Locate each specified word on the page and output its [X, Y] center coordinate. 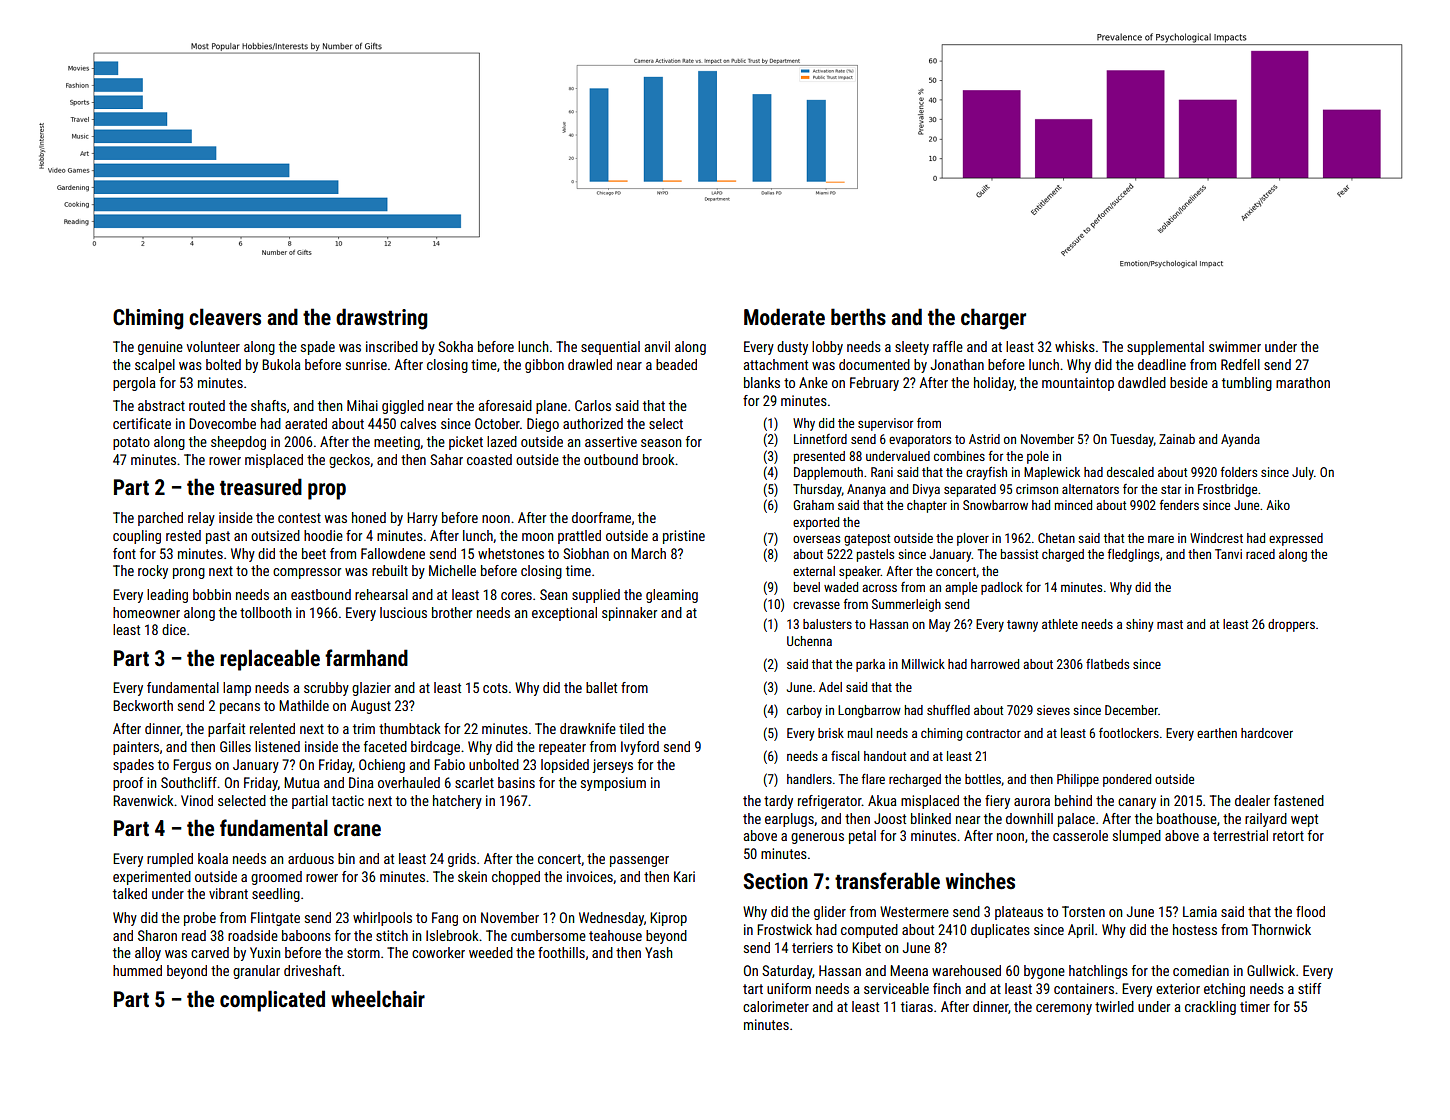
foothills [561, 952]
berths [858, 317]
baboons [306, 935]
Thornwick [1281, 929]
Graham [813, 505]
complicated [272, 1001]
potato [131, 443]
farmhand [366, 657]
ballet [601, 687]
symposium [613, 784]
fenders [1179, 505]
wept [1304, 820]
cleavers [225, 316]
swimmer [1235, 346]
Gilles [235, 746]
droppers [1291, 625]
